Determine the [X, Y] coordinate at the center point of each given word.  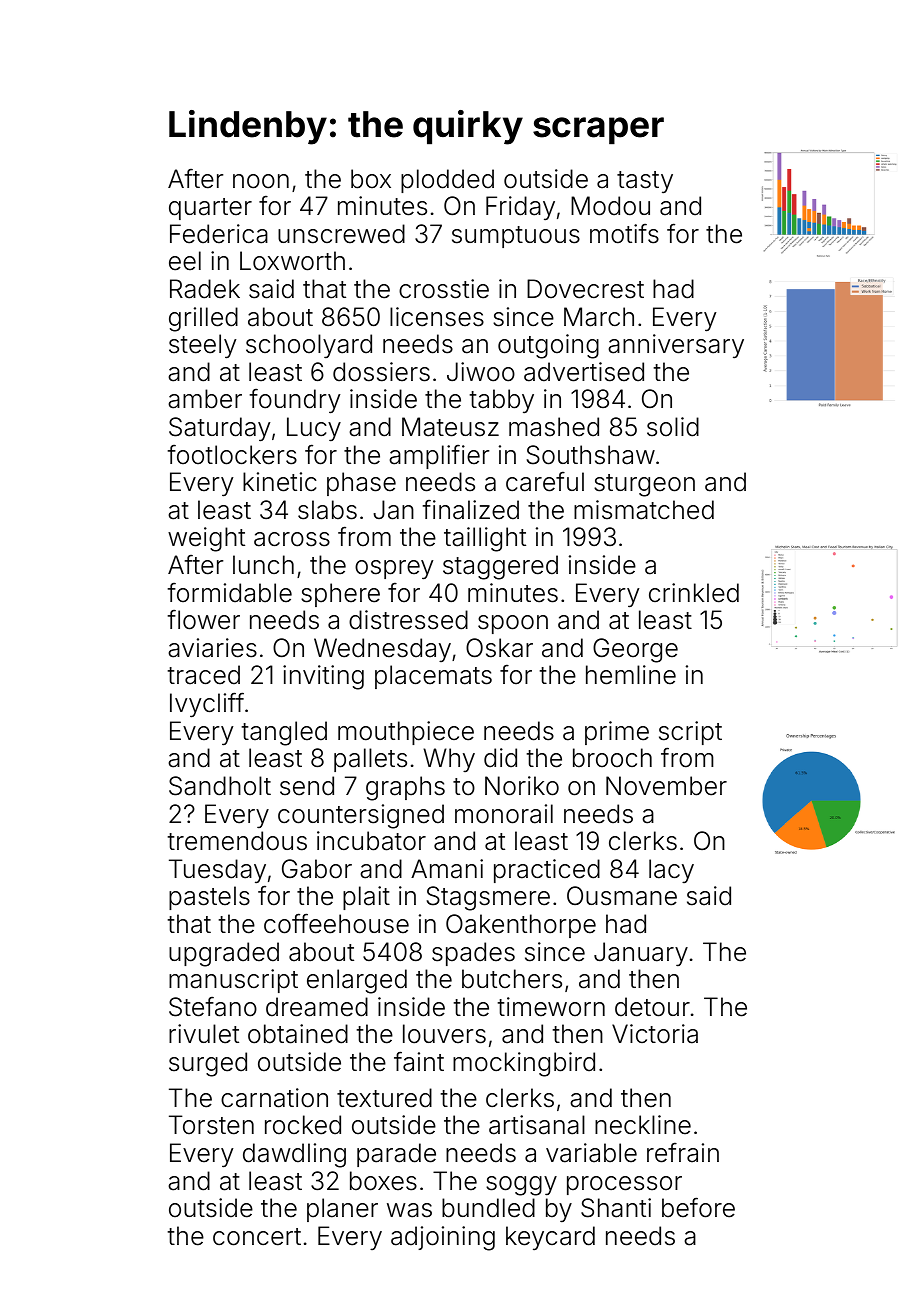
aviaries [212, 648]
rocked [303, 1125]
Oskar [499, 648]
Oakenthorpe [521, 926]
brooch [612, 758]
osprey [394, 570]
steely [203, 346]
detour [652, 1007]
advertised [584, 372]
